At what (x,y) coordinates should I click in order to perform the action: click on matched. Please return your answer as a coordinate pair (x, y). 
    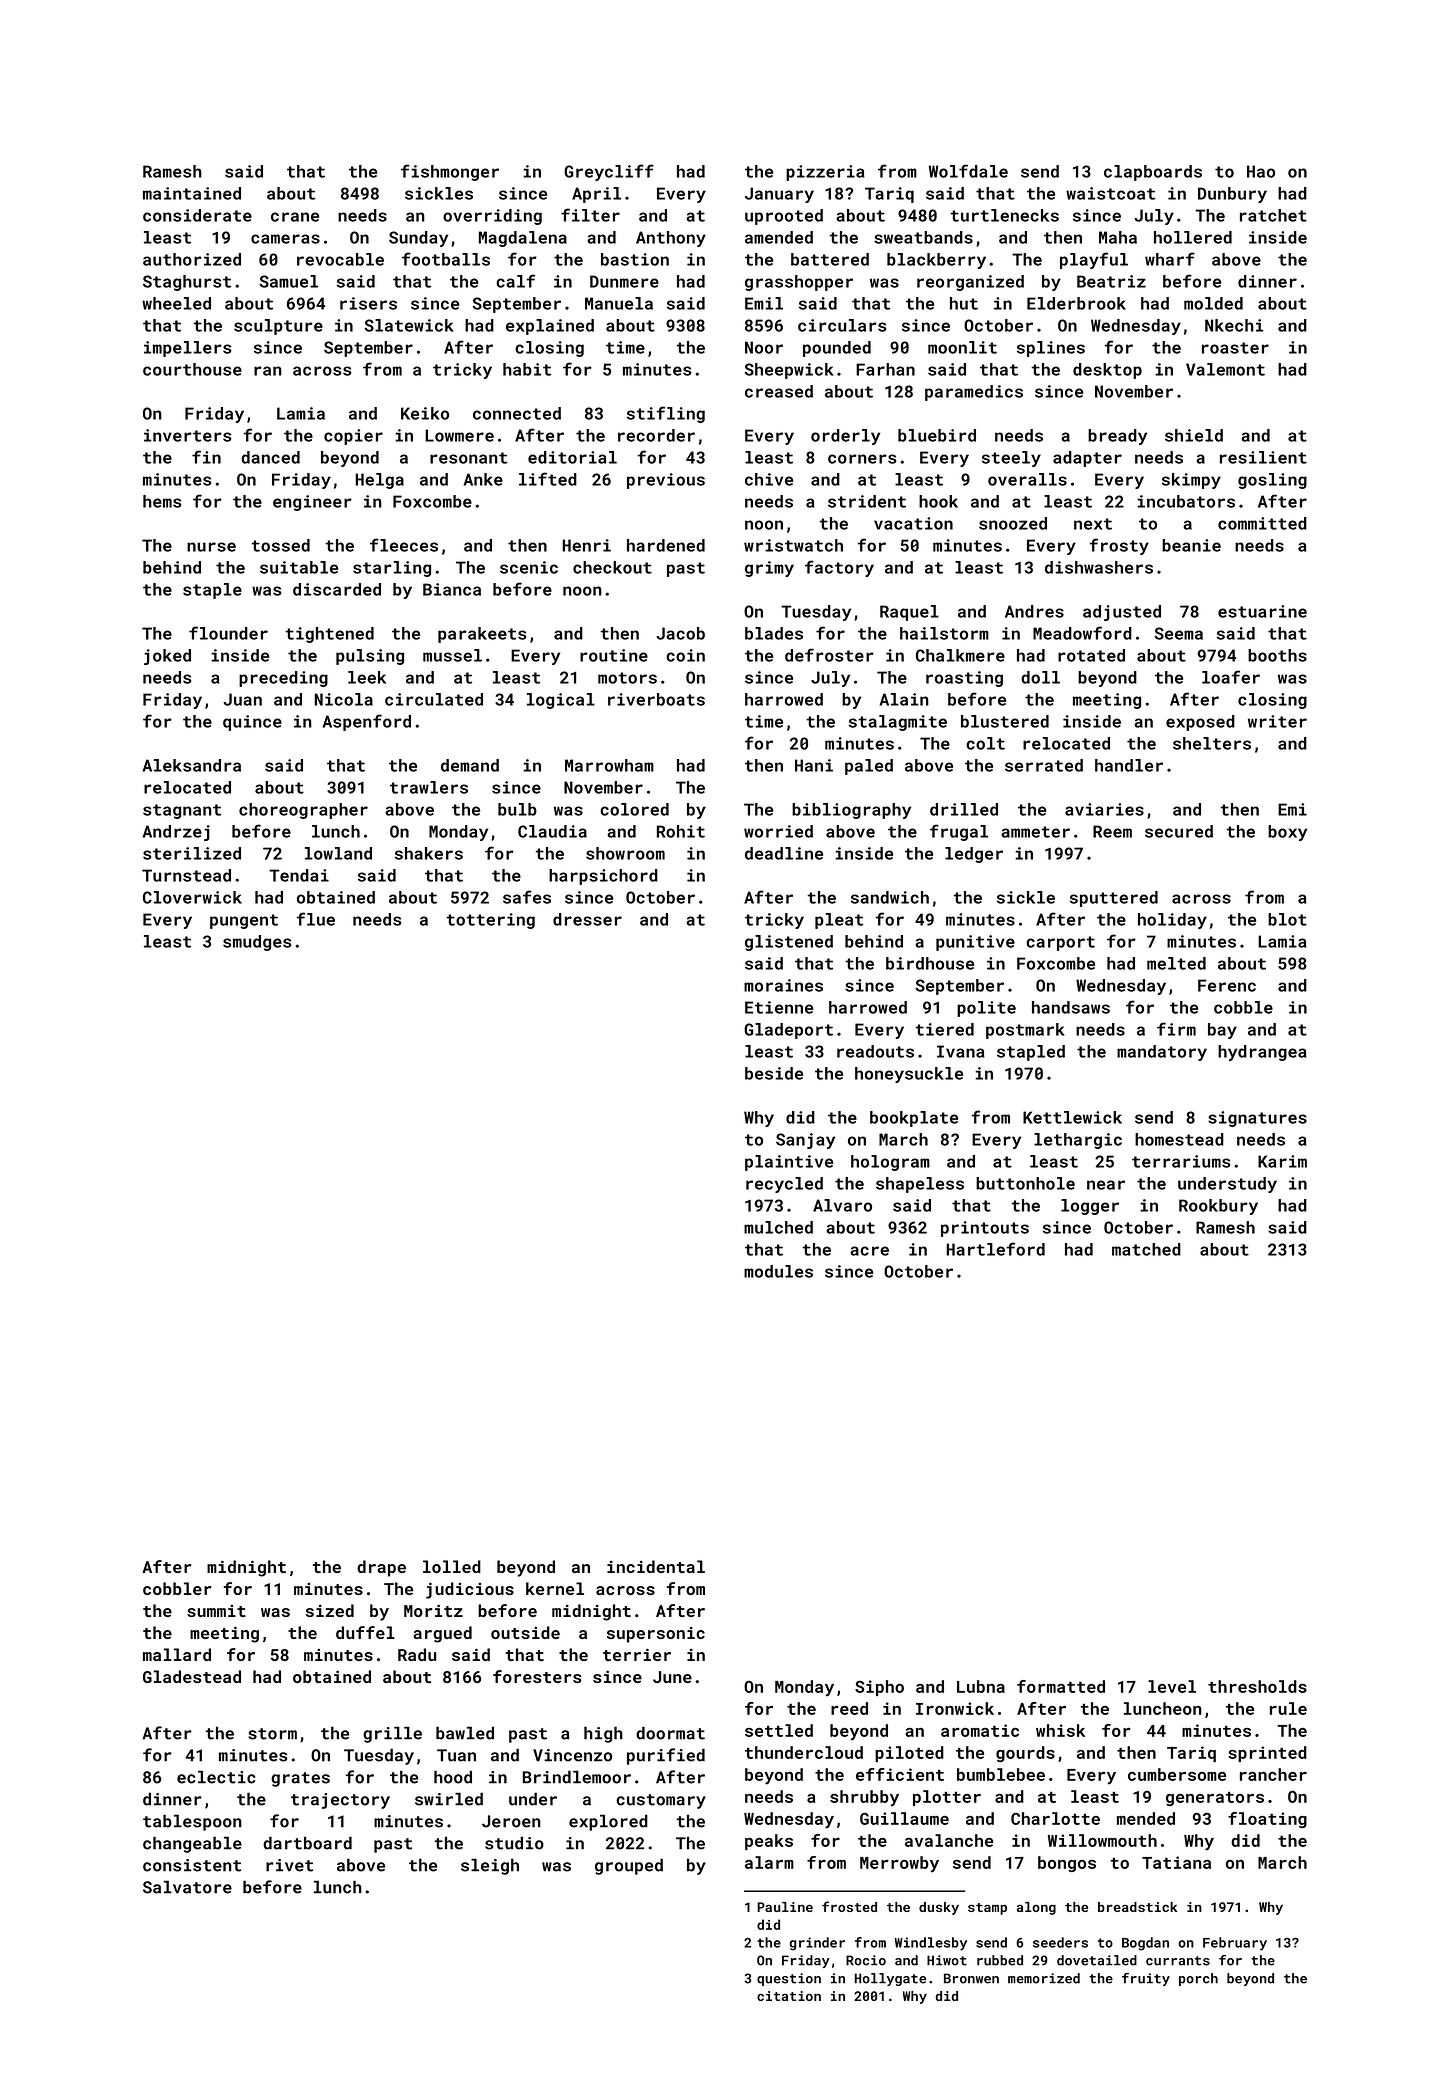
    Looking at the image, I should click on (1146, 1249).
